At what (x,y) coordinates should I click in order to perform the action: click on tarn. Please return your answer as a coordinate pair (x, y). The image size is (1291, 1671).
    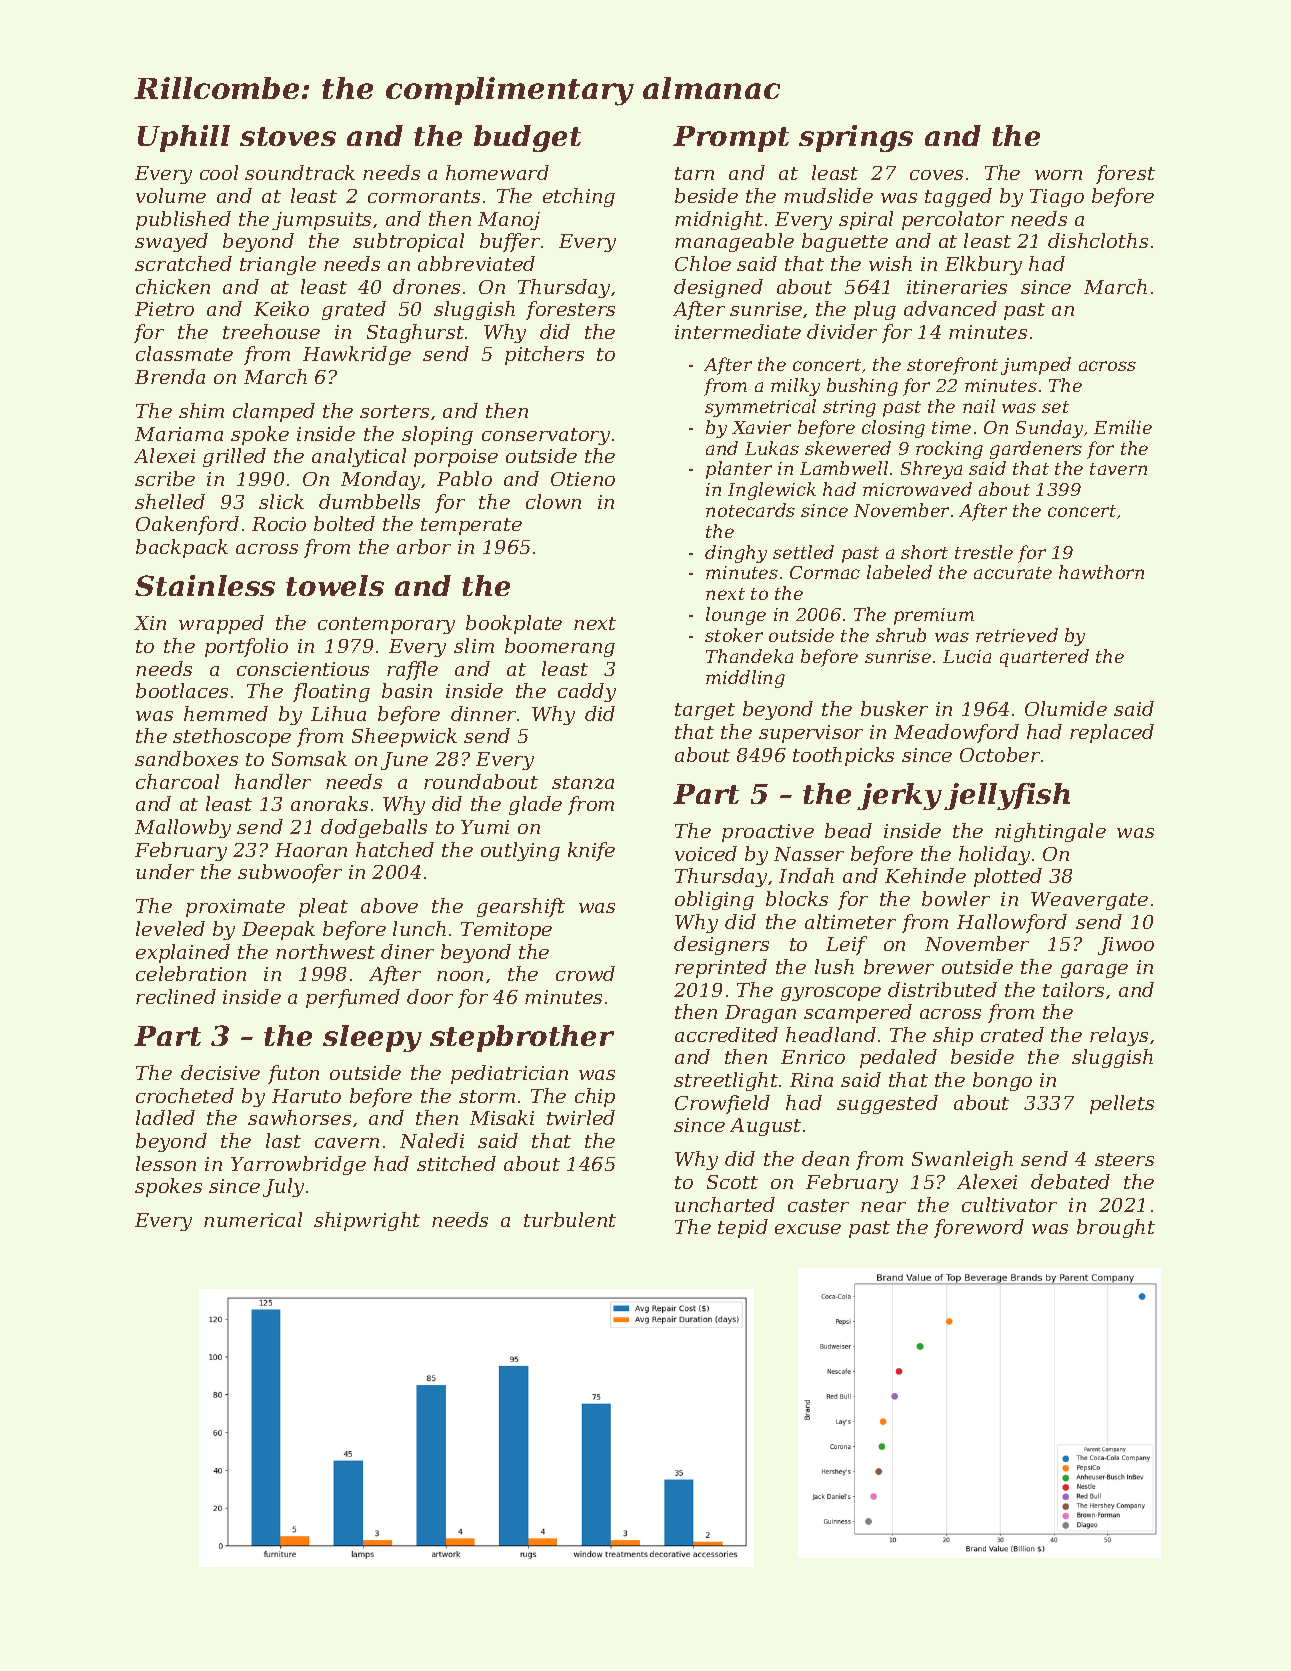
    Looking at the image, I should click on (694, 173).
